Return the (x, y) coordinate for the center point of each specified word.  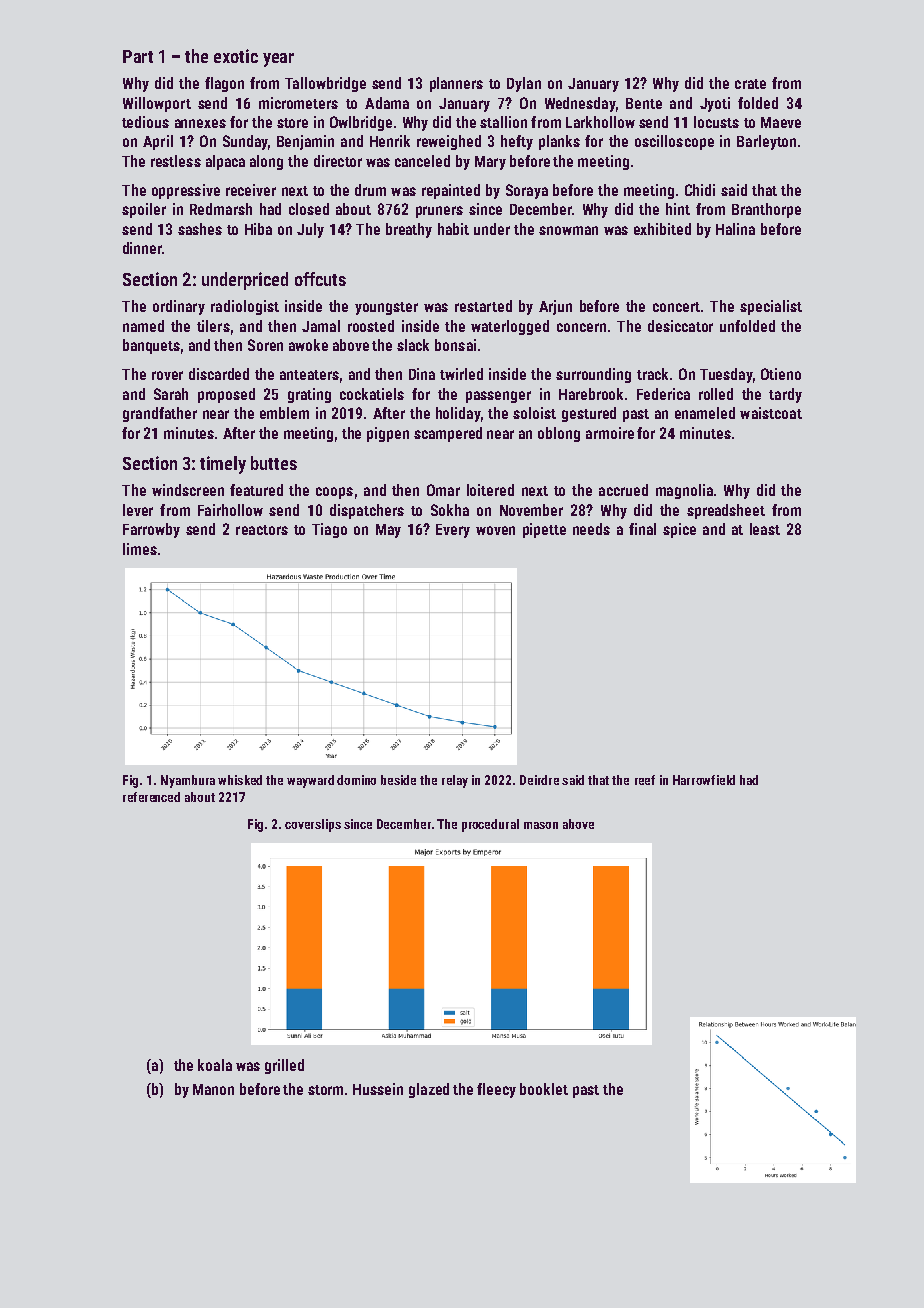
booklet (544, 1089)
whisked (240, 780)
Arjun (555, 307)
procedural (490, 825)
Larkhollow (600, 122)
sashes (200, 229)
